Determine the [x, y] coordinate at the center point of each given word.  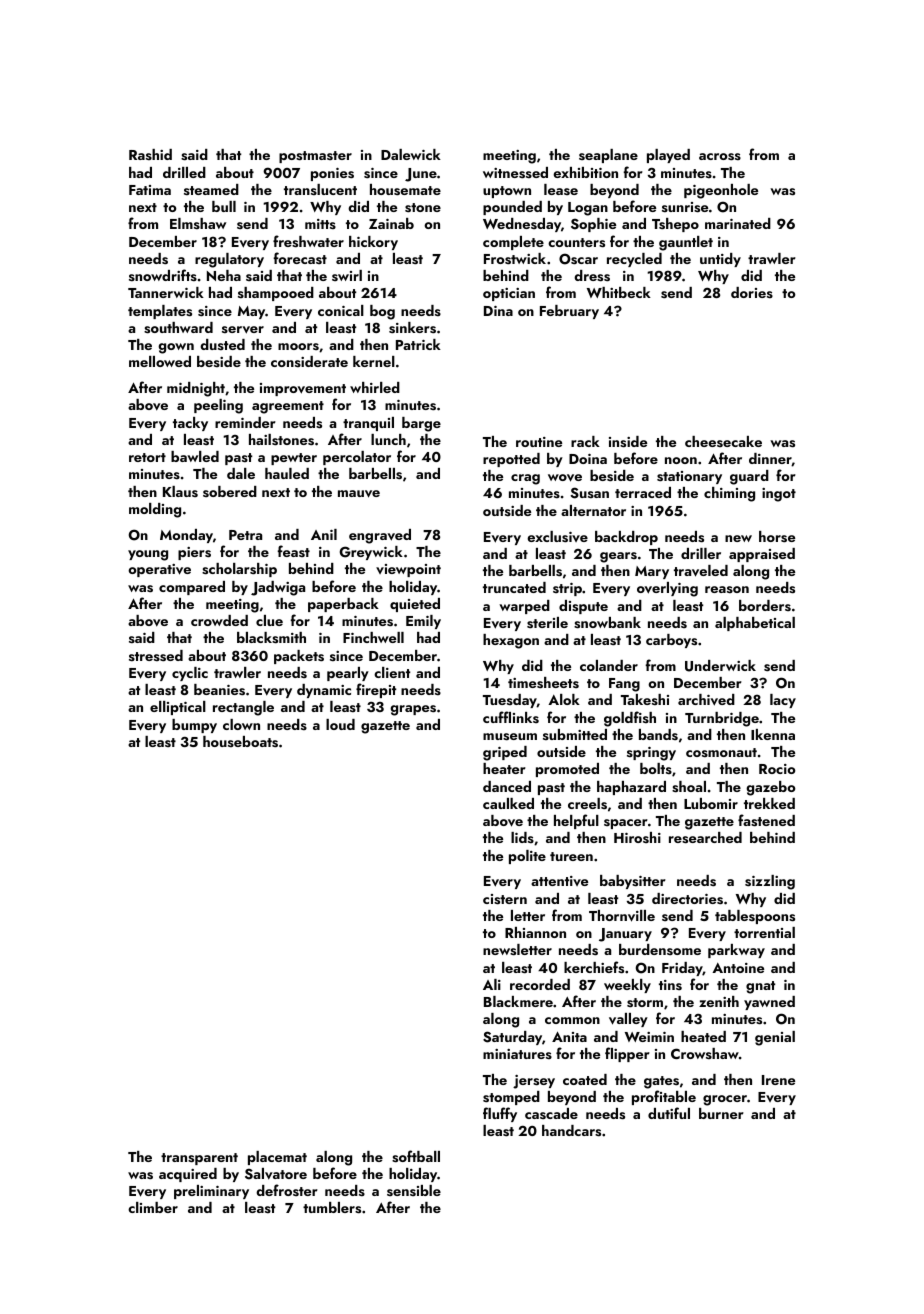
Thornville [622, 916]
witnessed [515, 173]
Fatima [150, 190]
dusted [222, 344]
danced [507, 786]
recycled [634, 260]
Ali [492, 984]
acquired [188, 1175]
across [720, 157]
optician [509, 294]
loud [340, 724]
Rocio [777, 769]
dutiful [669, 1113]
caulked [508, 803]
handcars [571, 1131]
